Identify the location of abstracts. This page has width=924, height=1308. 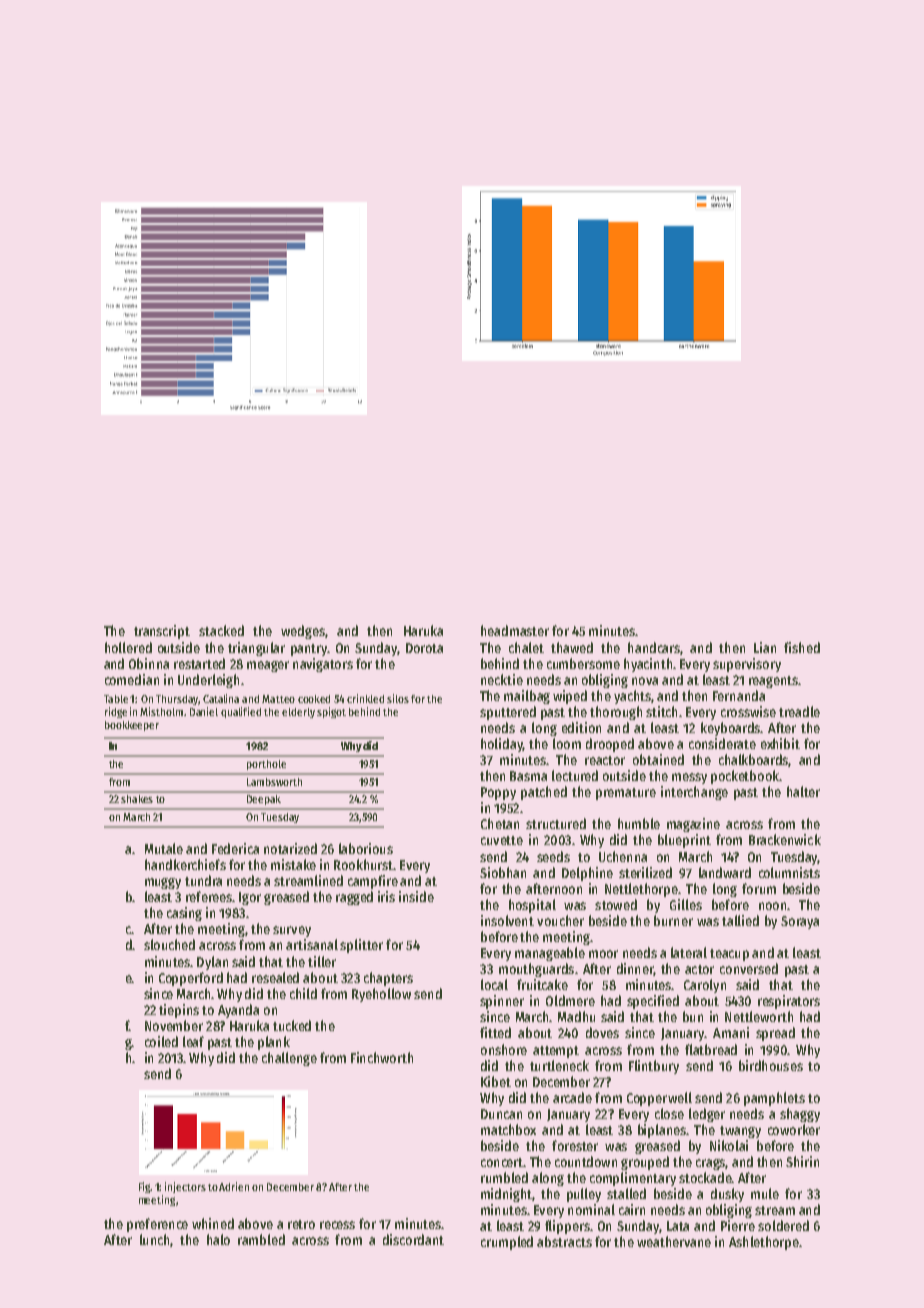
(564, 1241).
